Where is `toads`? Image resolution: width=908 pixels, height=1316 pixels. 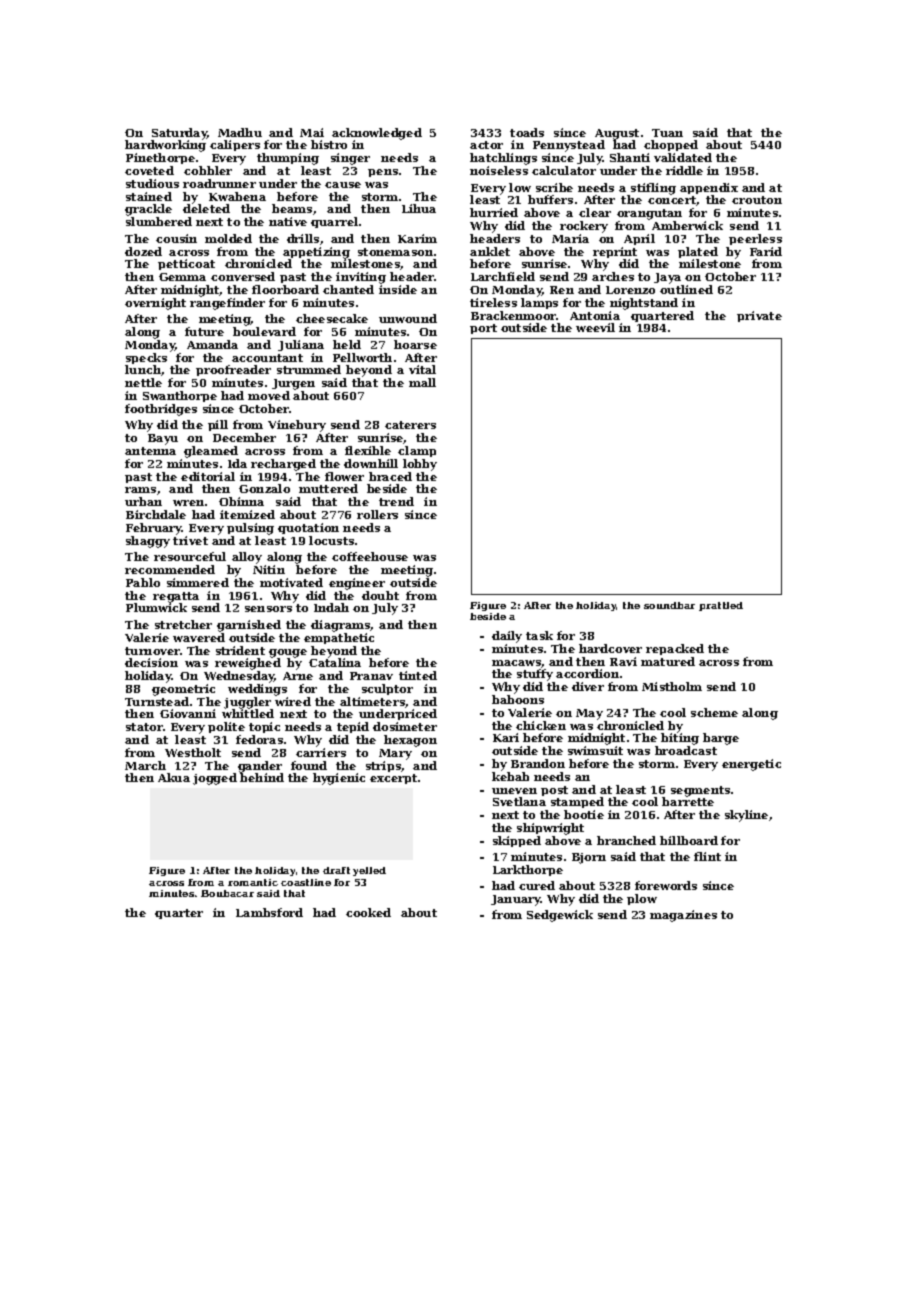
toads is located at coordinates (527, 132).
